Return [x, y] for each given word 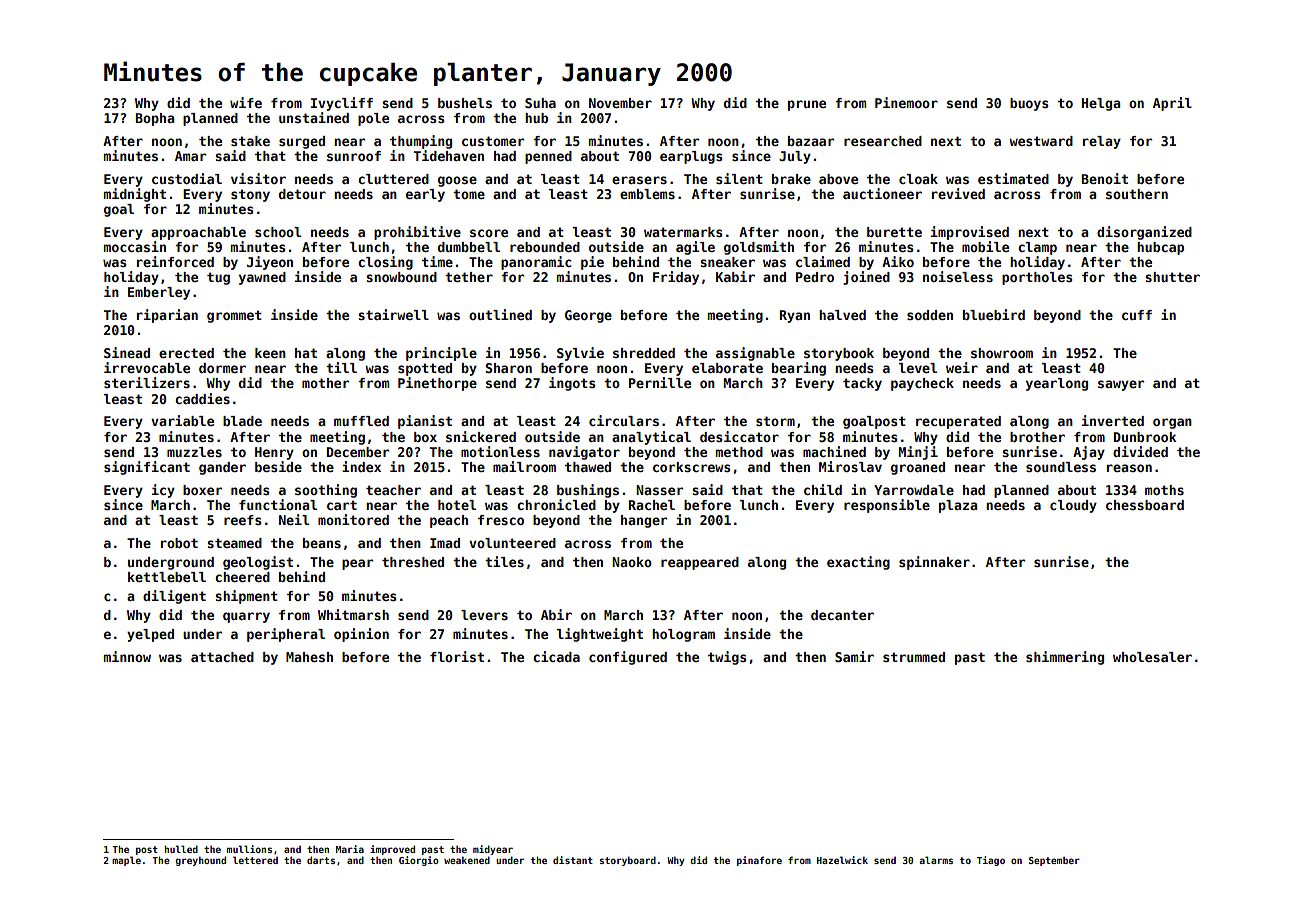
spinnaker [934, 563]
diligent [174, 597]
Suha [540, 103]
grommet [234, 316]
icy [163, 491]
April [1172, 104]
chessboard [1145, 505]
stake [250, 141]
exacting [858, 563]
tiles [504, 561]
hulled [181, 849]
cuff [1137, 315]
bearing [799, 369]
